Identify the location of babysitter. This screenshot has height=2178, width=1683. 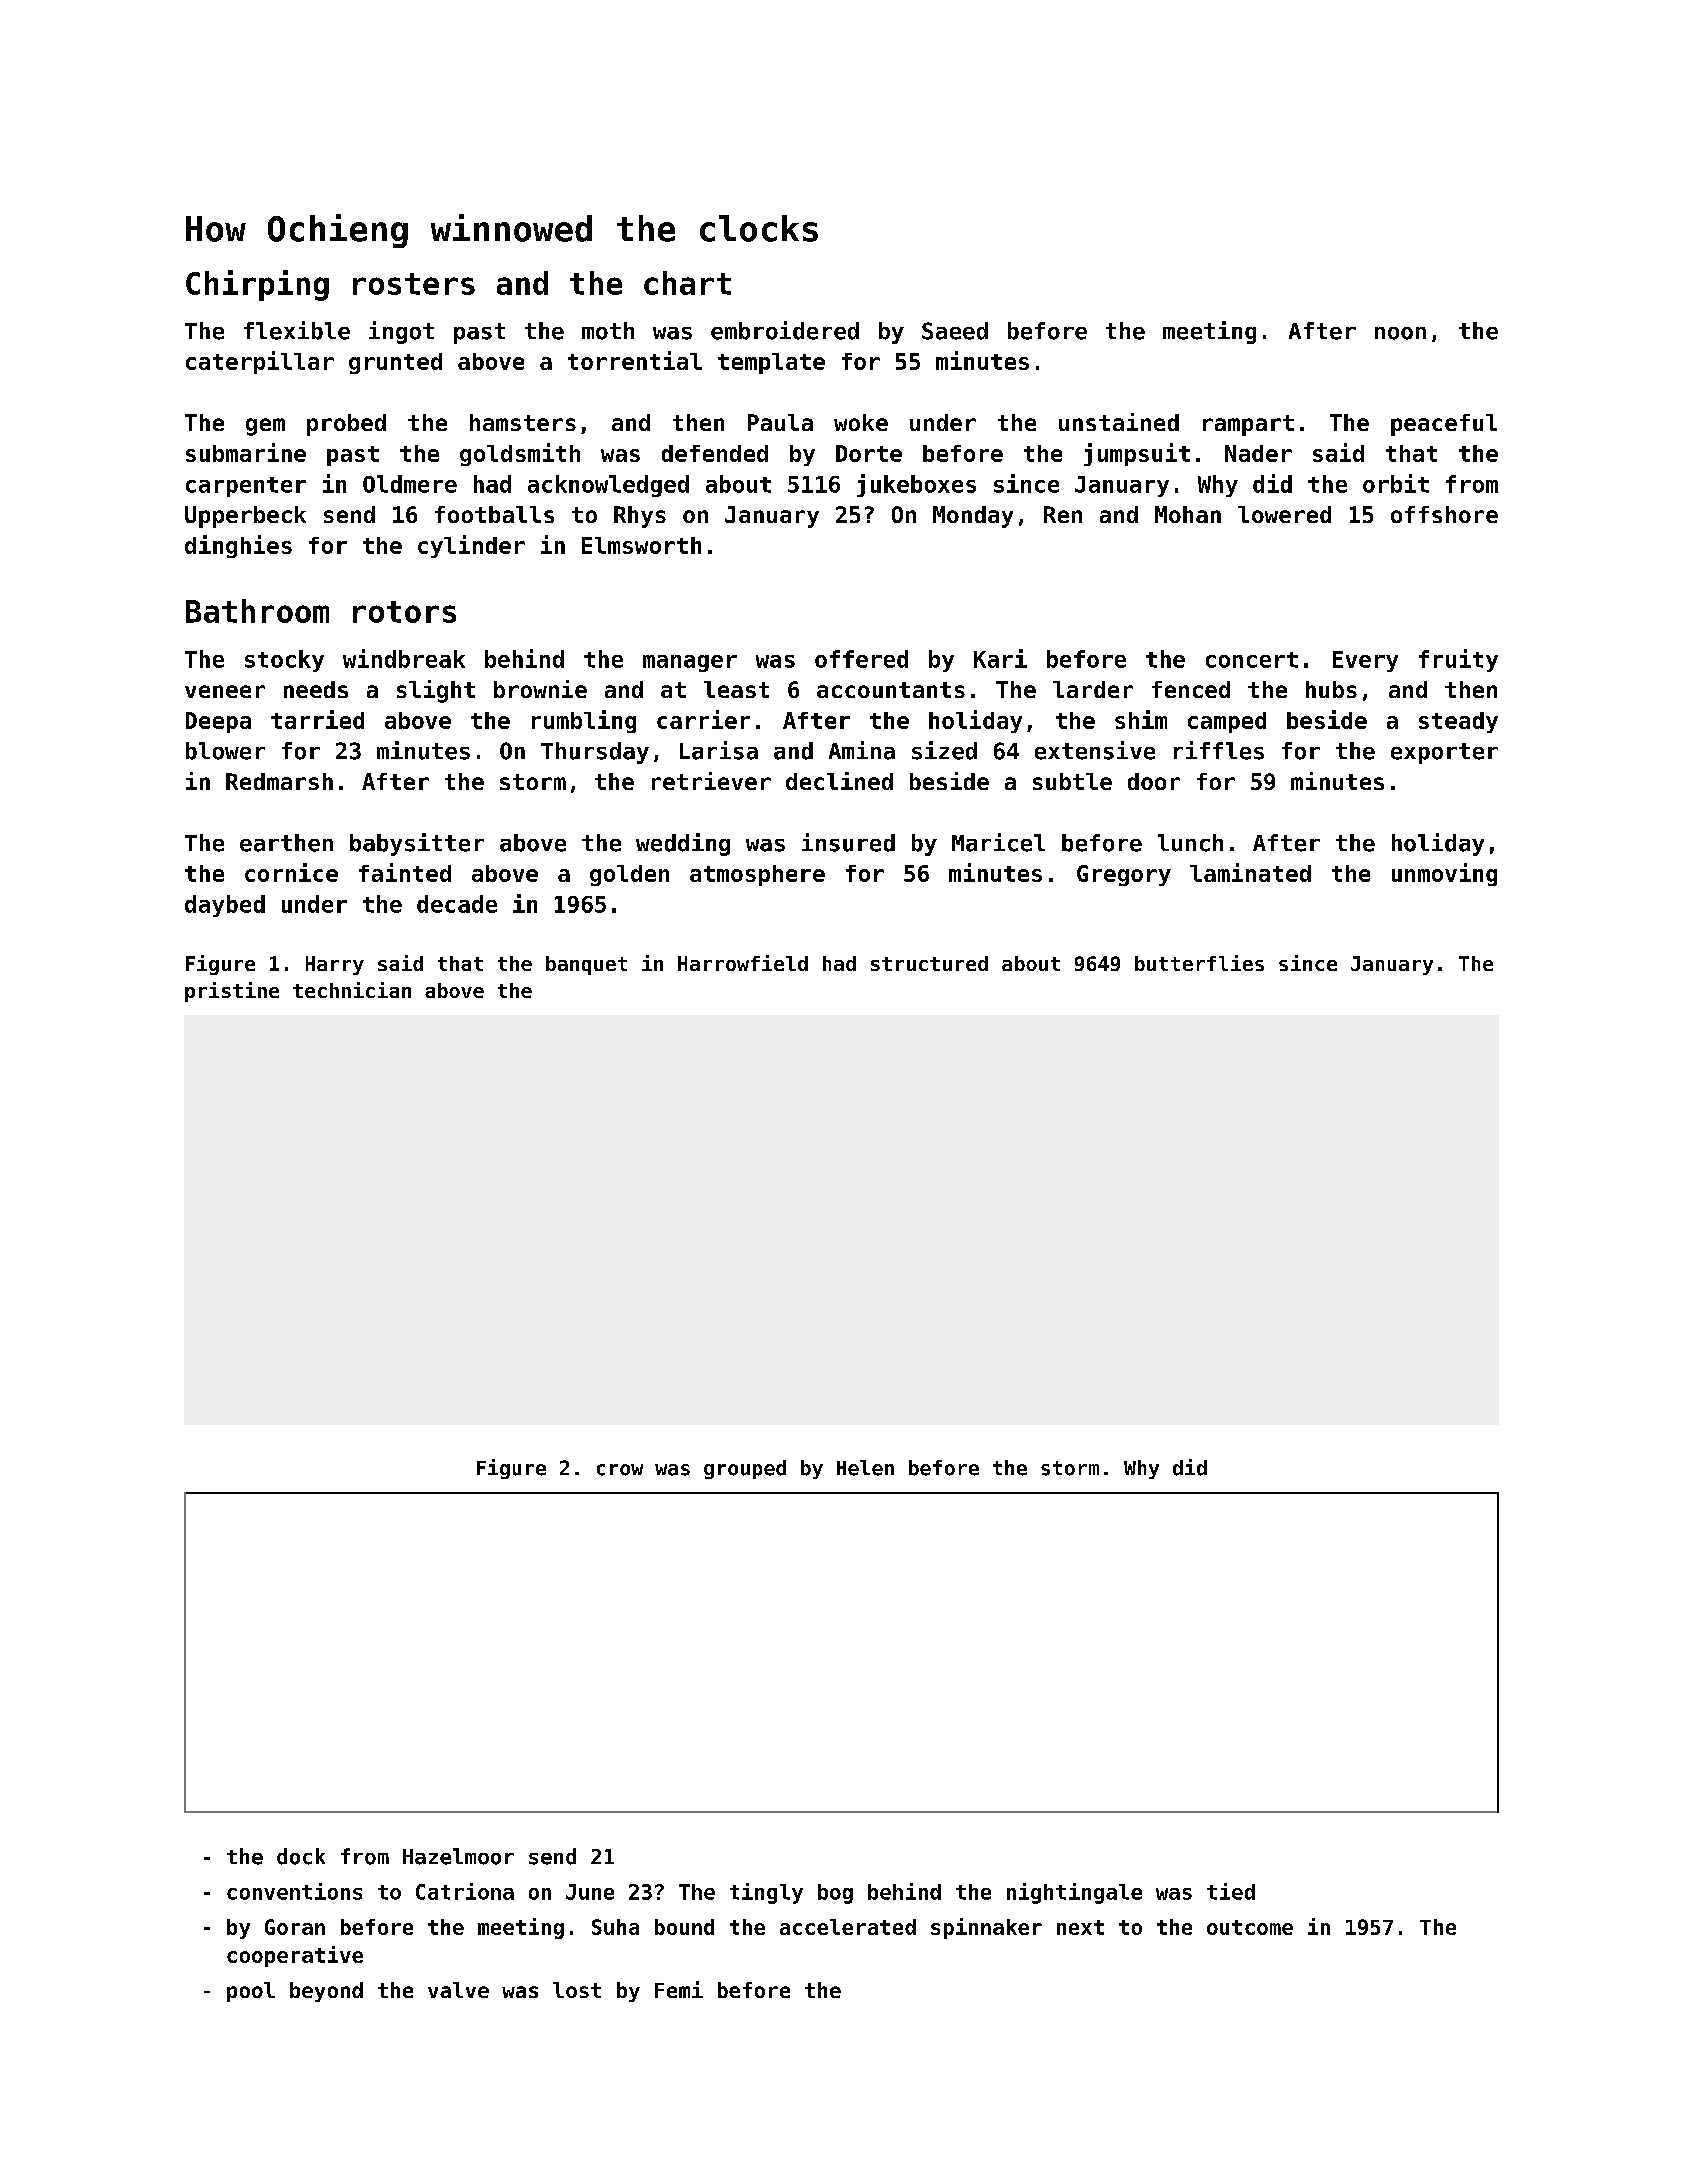
(417, 844).
